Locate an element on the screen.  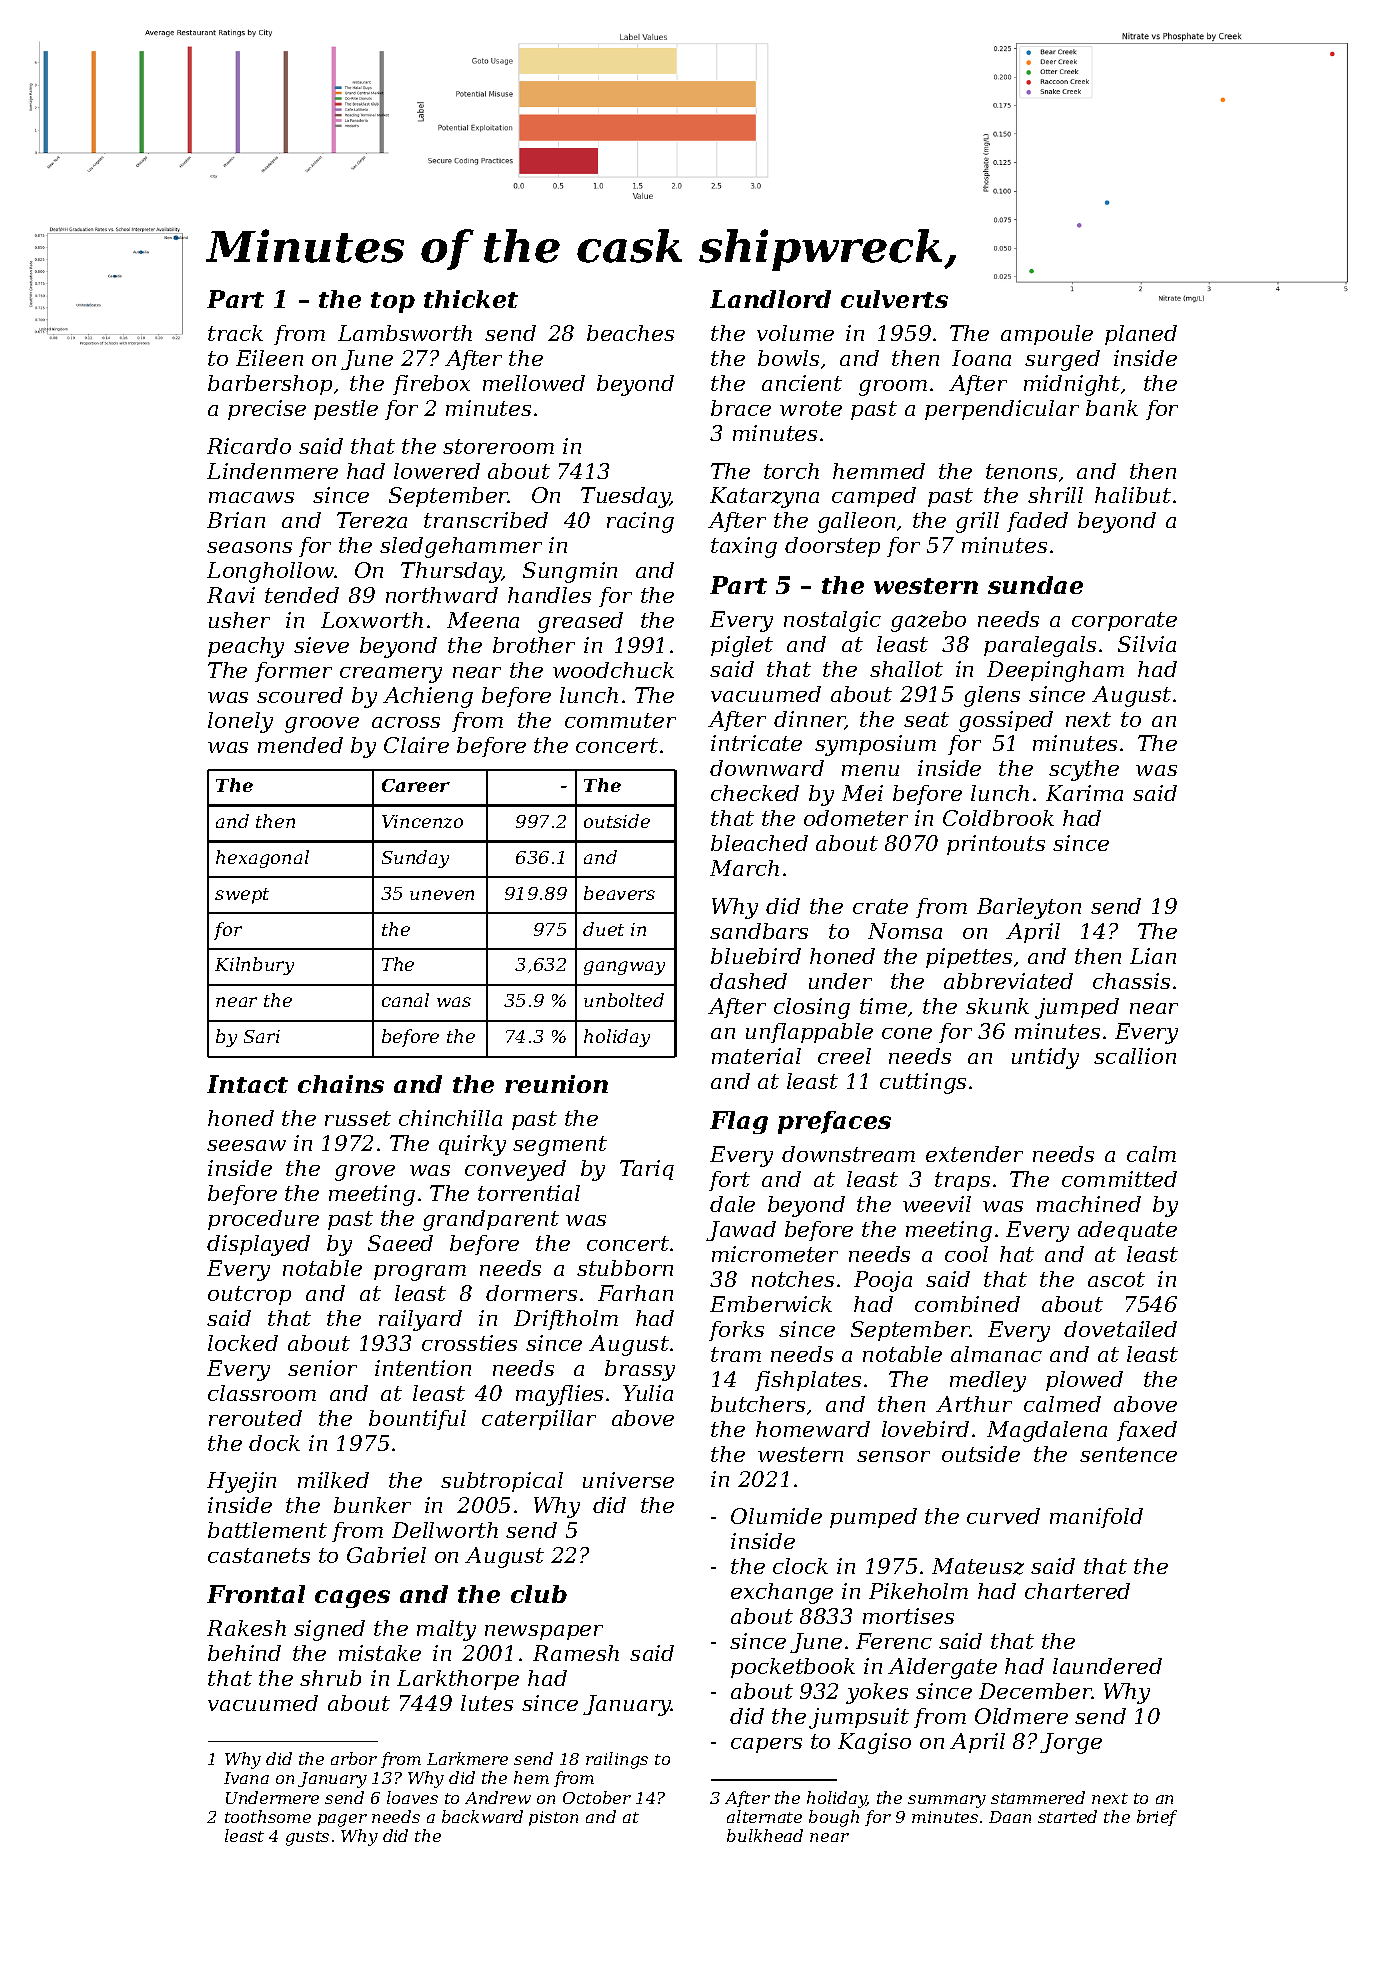
combined is located at coordinates (967, 1304).
